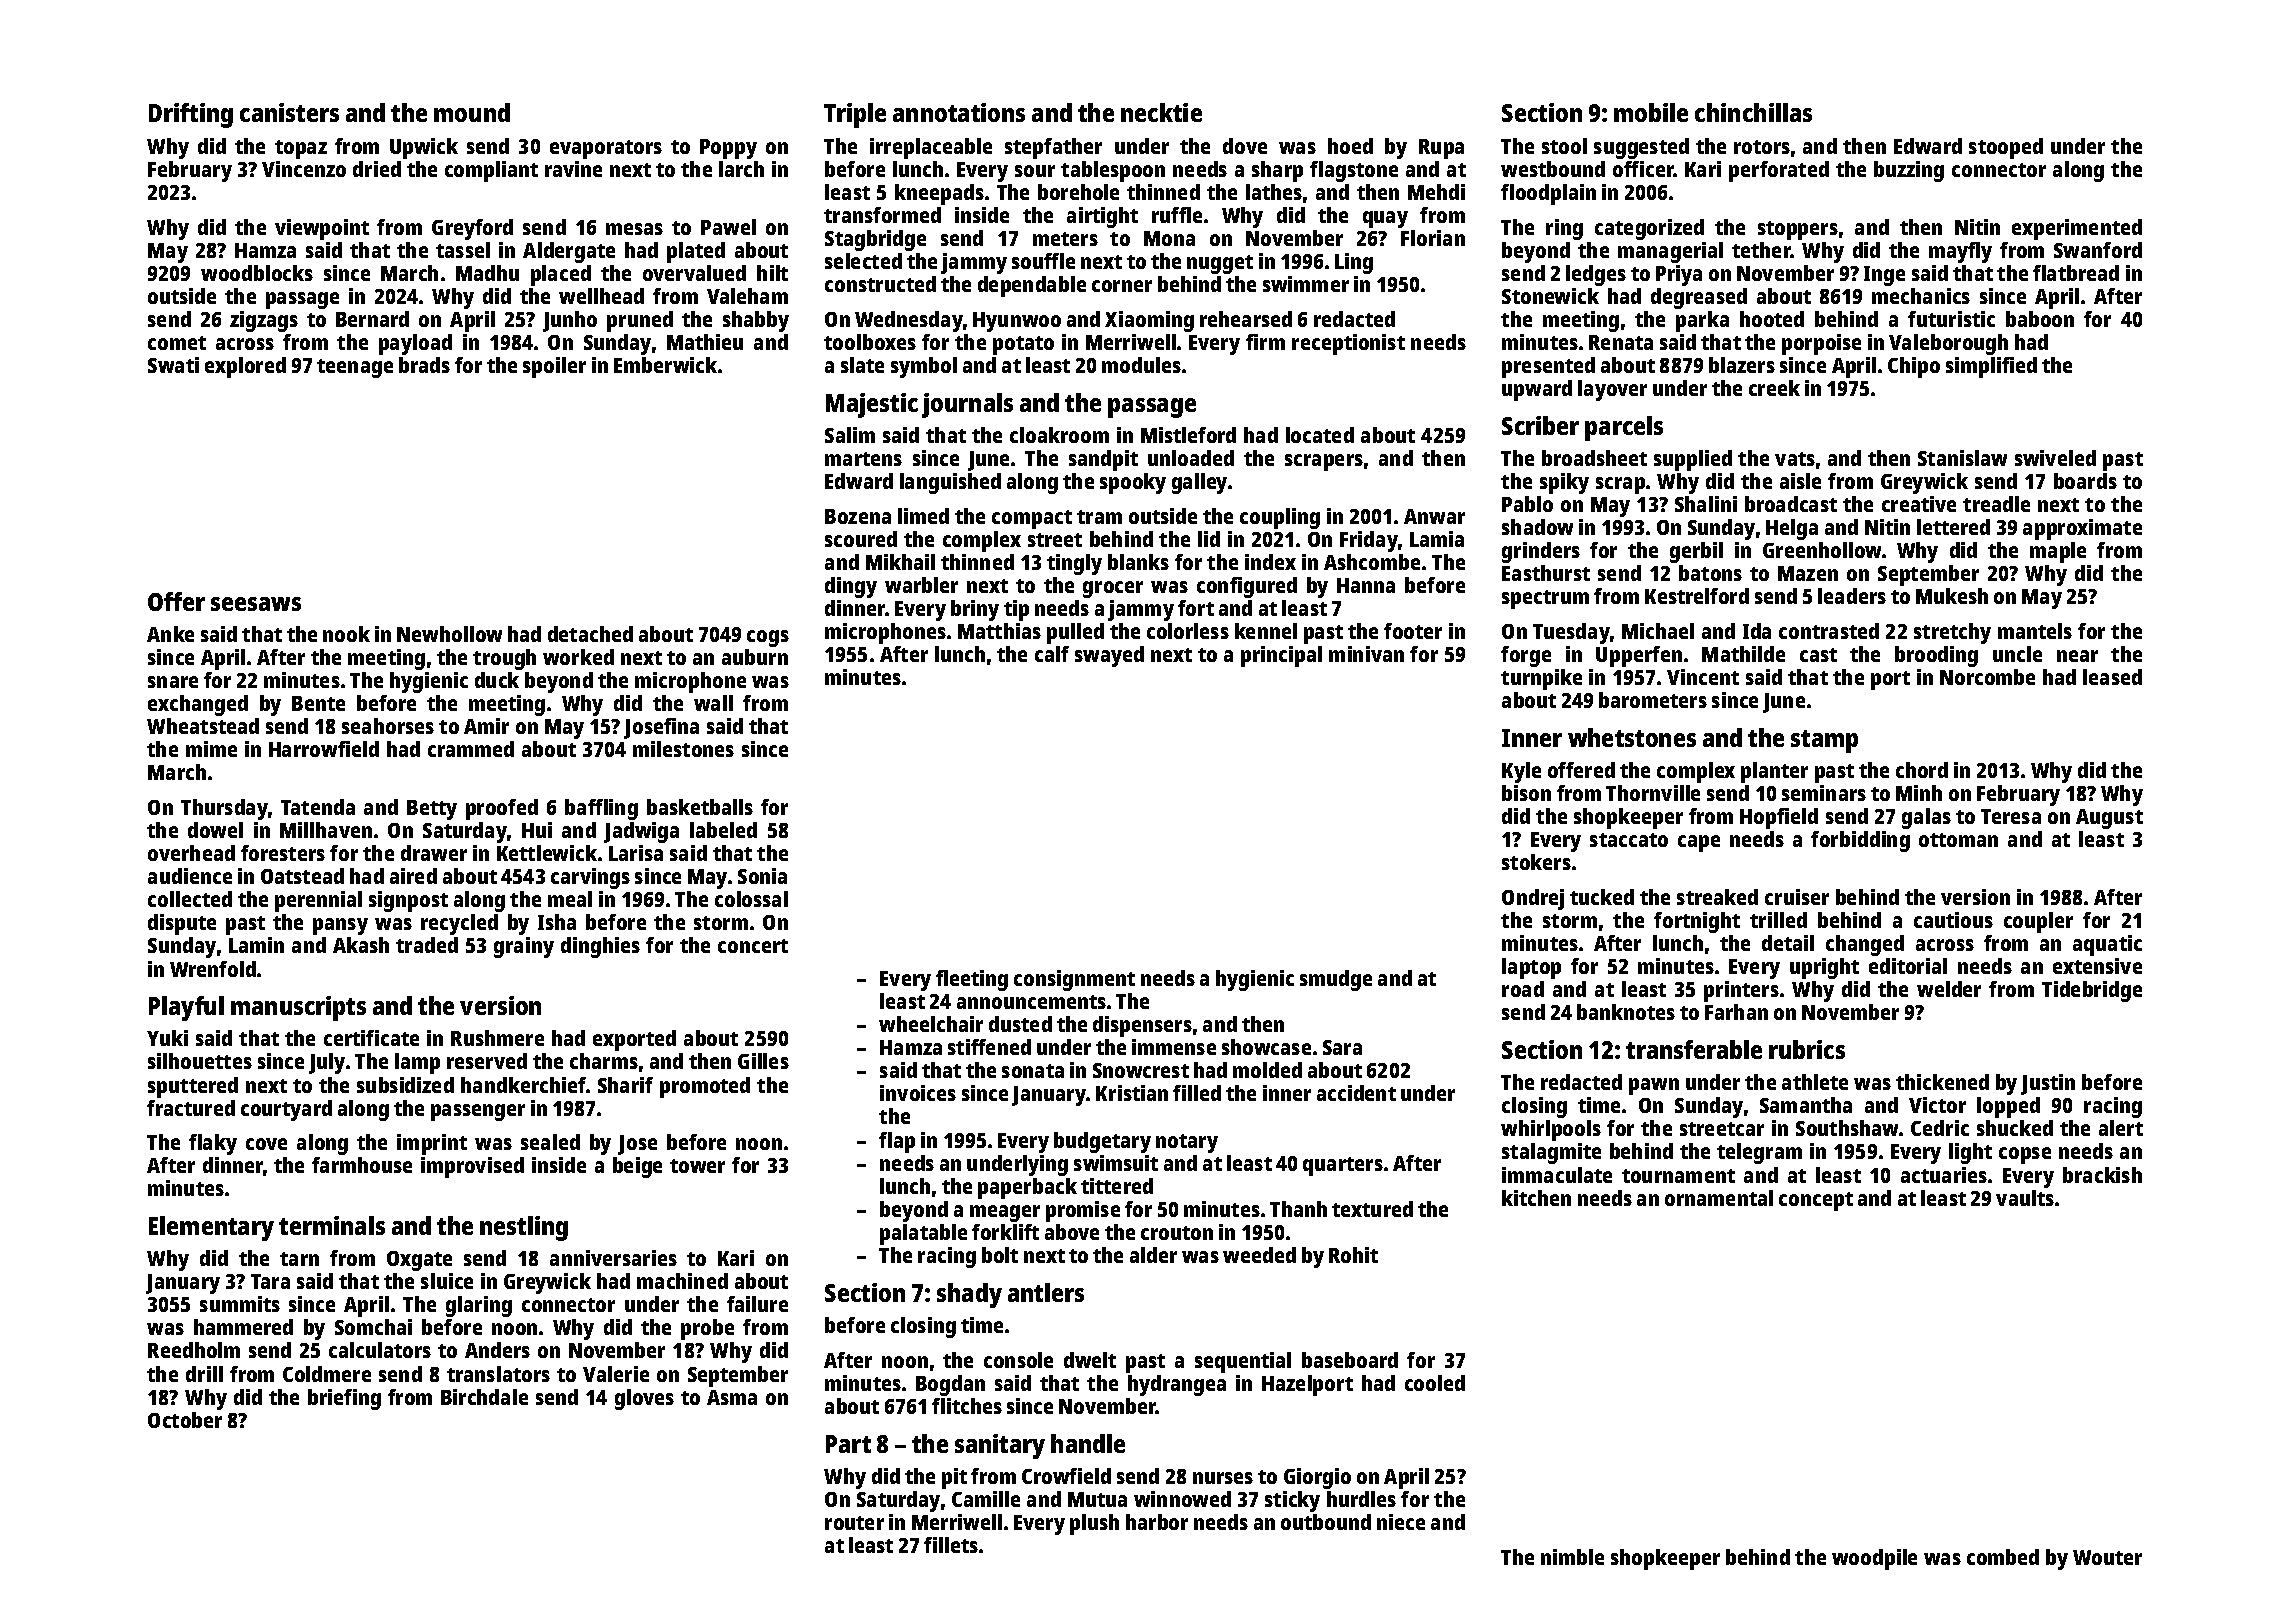 This screenshot has width=2291, height=1620. What do you see at coordinates (2077, 229) in the screenshot?
I see `experimented` at bounding box center [2077, 229].
